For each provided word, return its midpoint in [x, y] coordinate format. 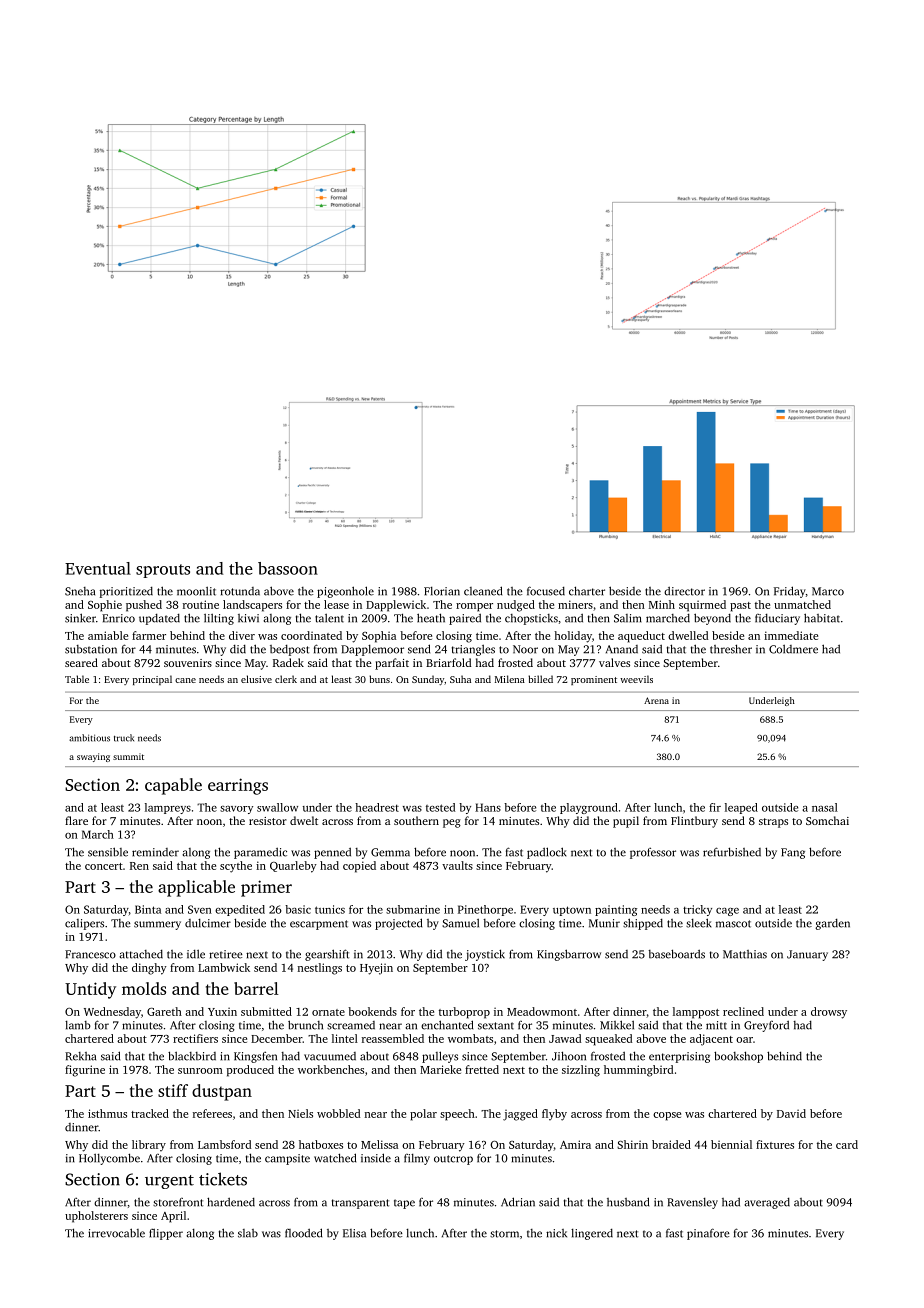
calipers [84, 924]
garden [832, 924]
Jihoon [569, 1056]
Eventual [98, 568]
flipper [166, 1234]
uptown [572, 911]
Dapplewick [396, 606]
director [684, 591]
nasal [825, 807]
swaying [93, 757]
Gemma [390, 852]
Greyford [766, 1026]
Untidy [90, 990]
